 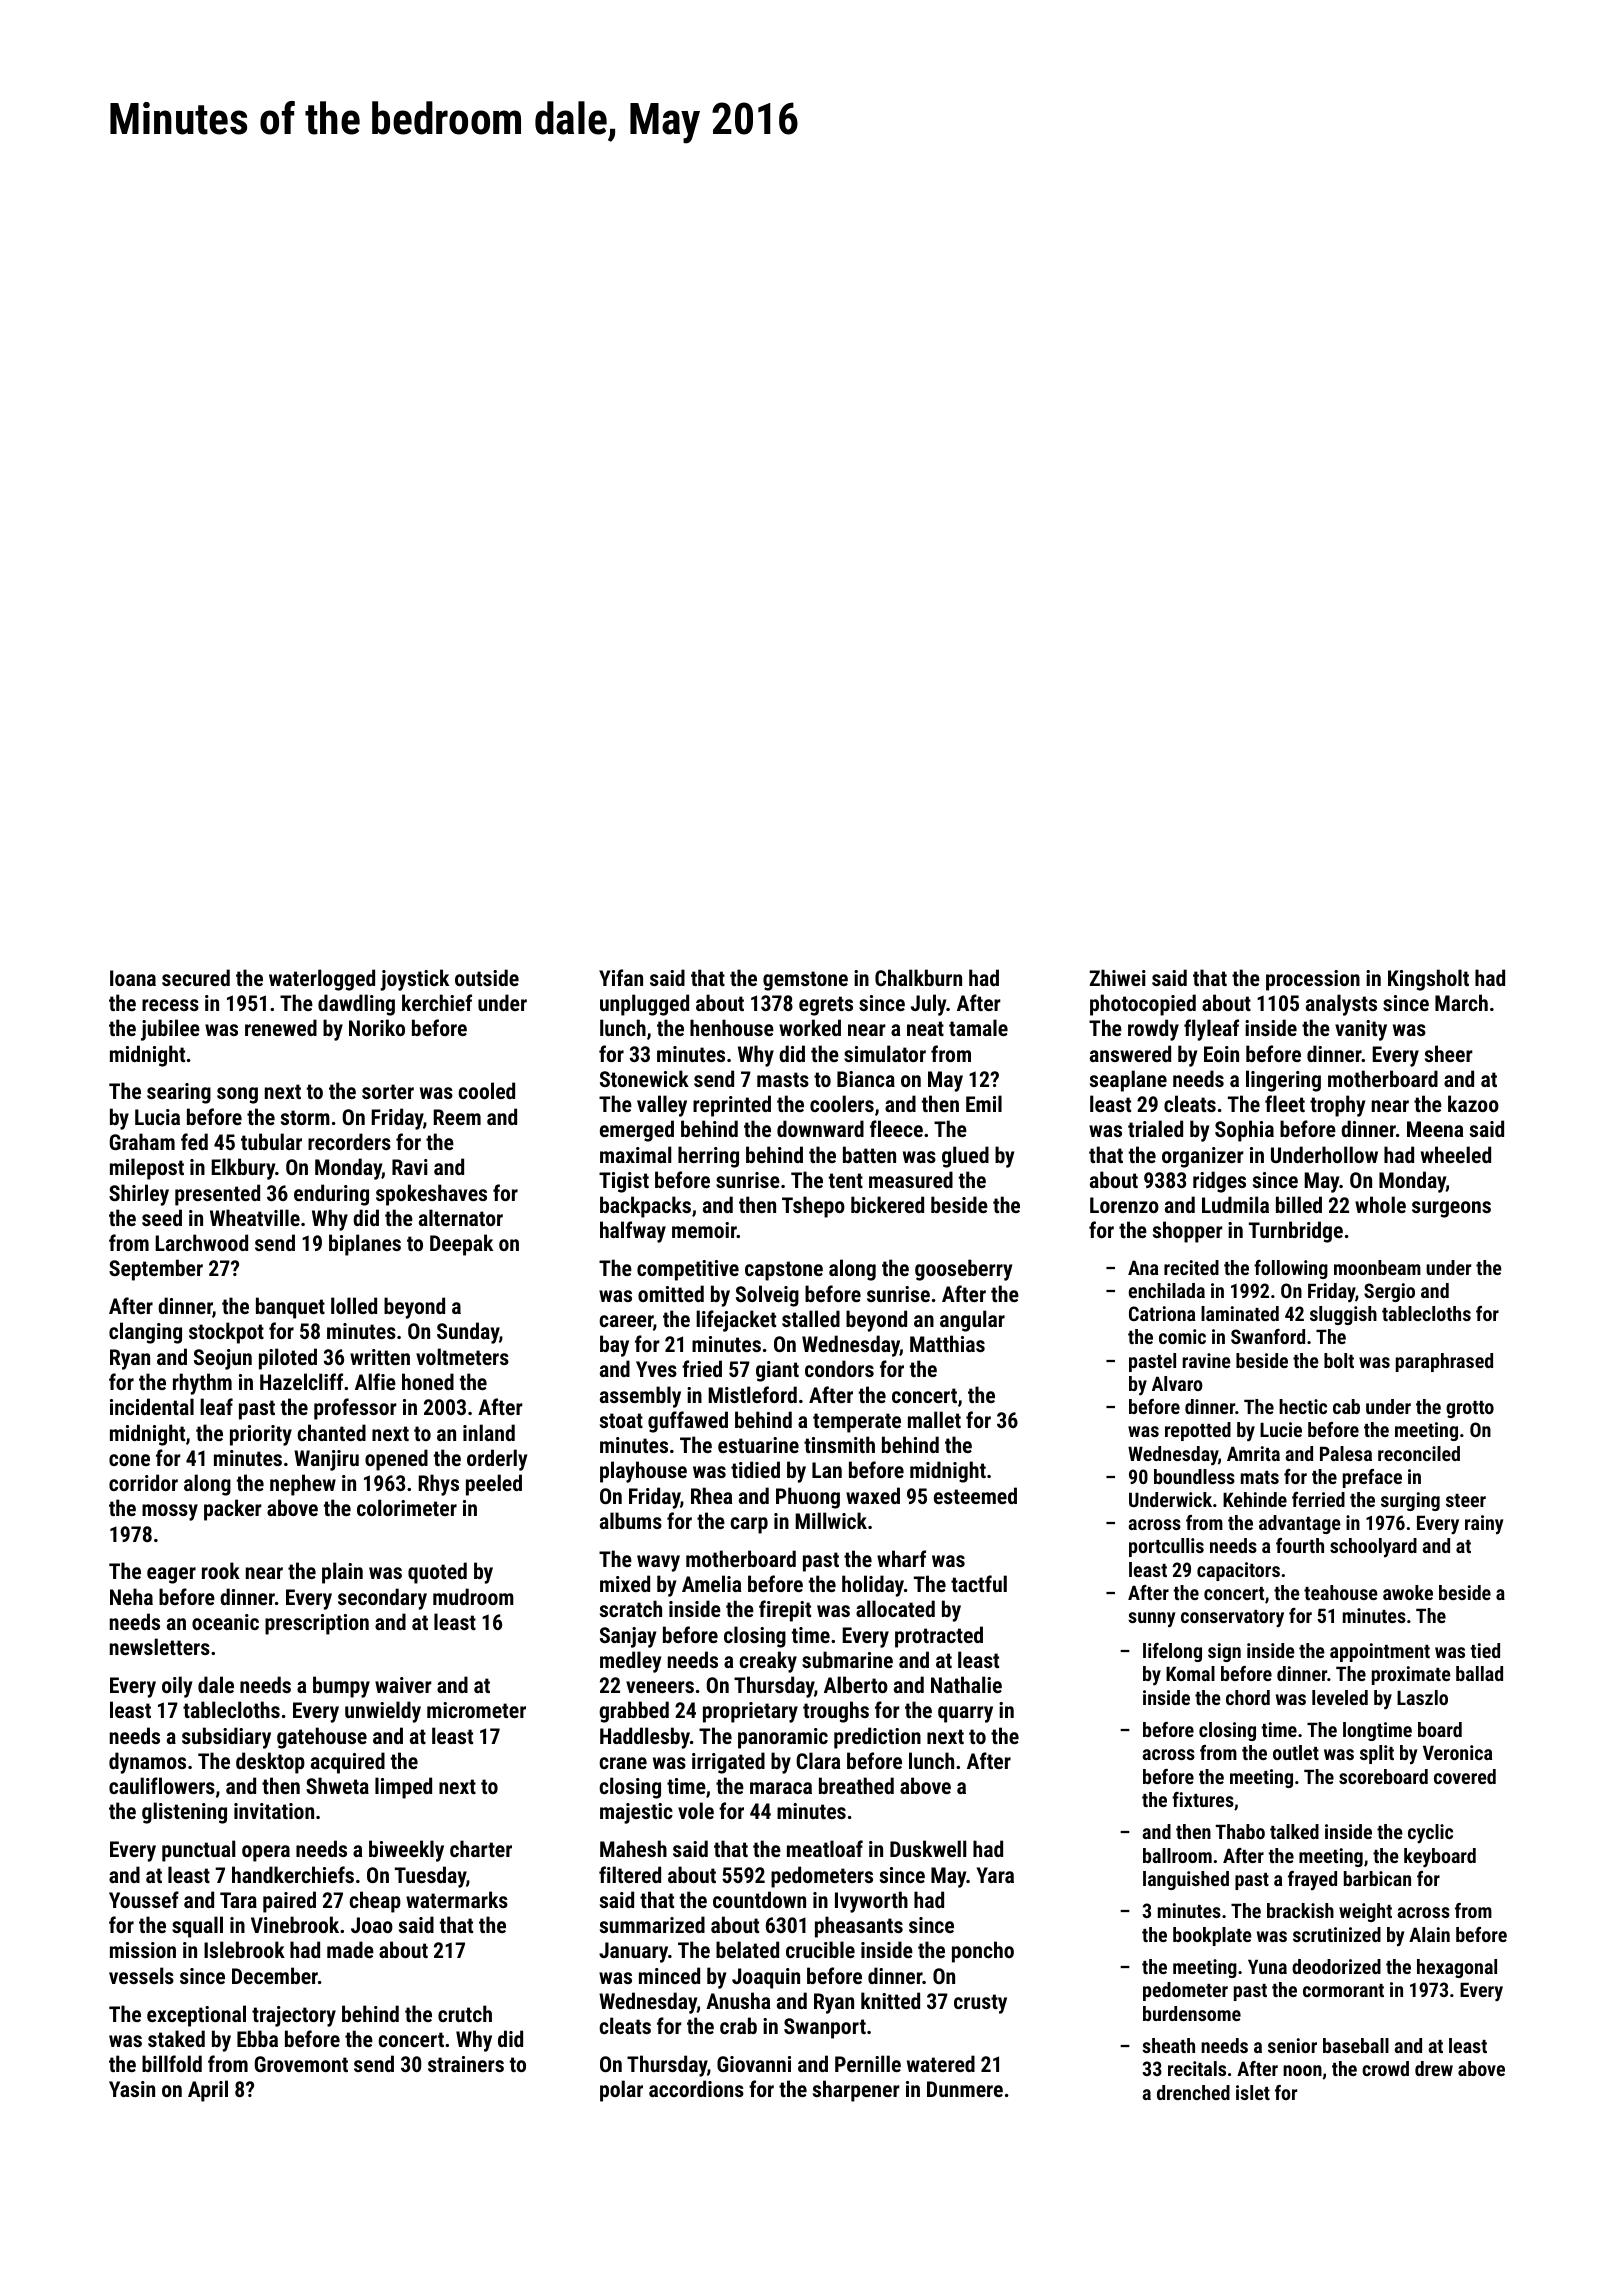 I want to click on strainers, so click(x=466, y=2064).
